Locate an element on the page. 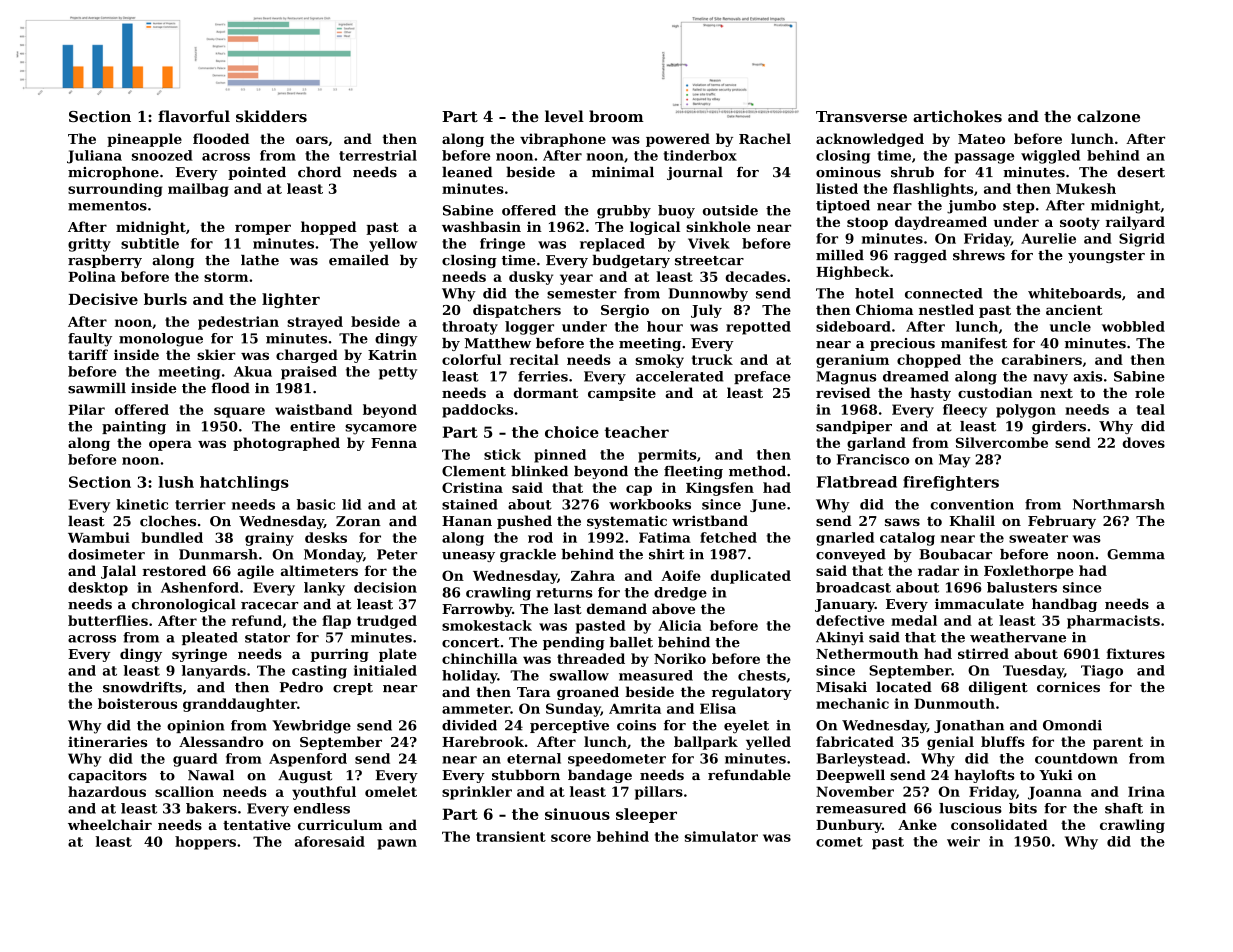  wiggled is located at coordinates (1050, 157).
